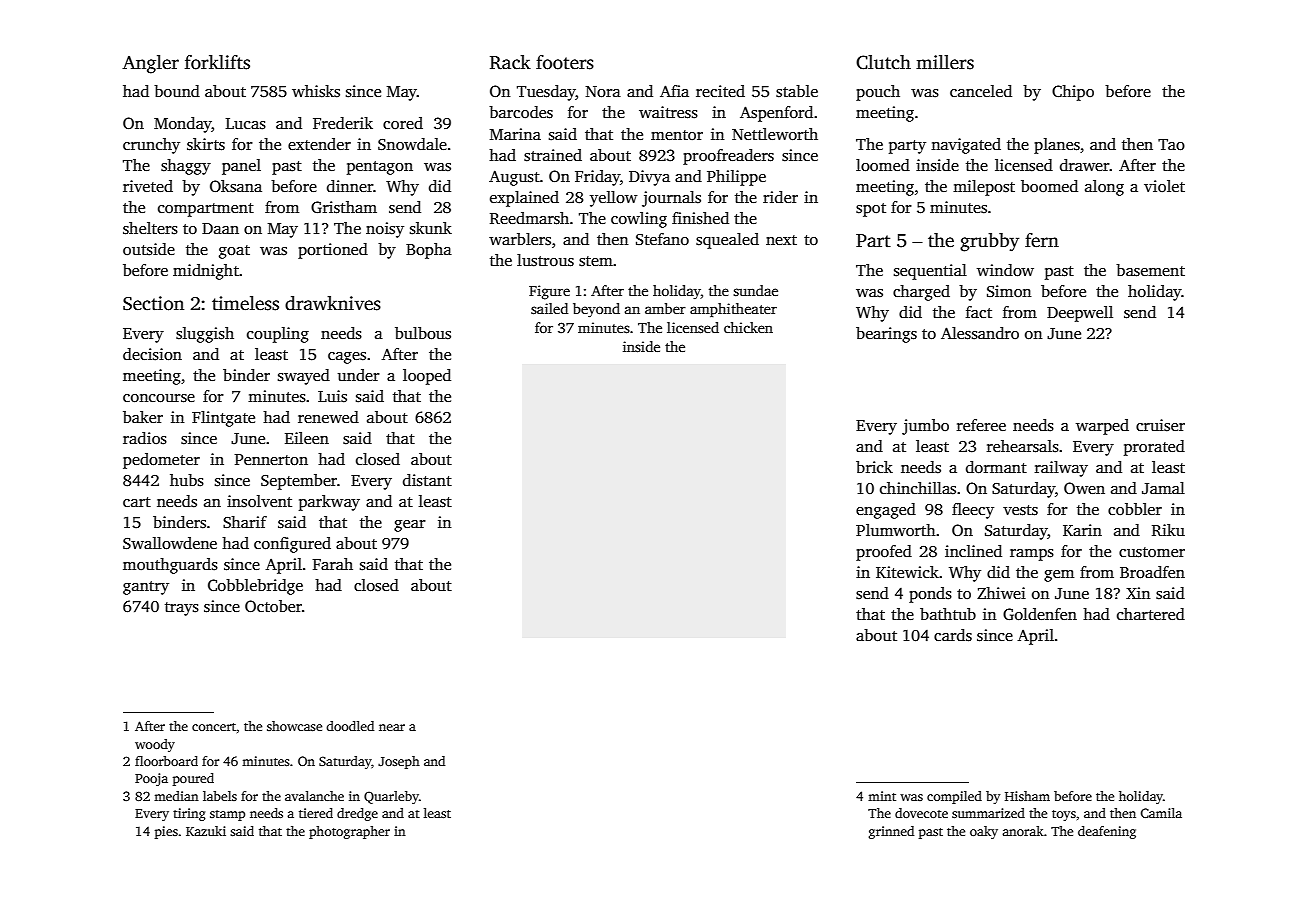 The height and width of the screenshot is (924, 1308). What do you see at coordinates (953, 635) in the screenshot?
I see `cards` at bounding box center [953, 635].
